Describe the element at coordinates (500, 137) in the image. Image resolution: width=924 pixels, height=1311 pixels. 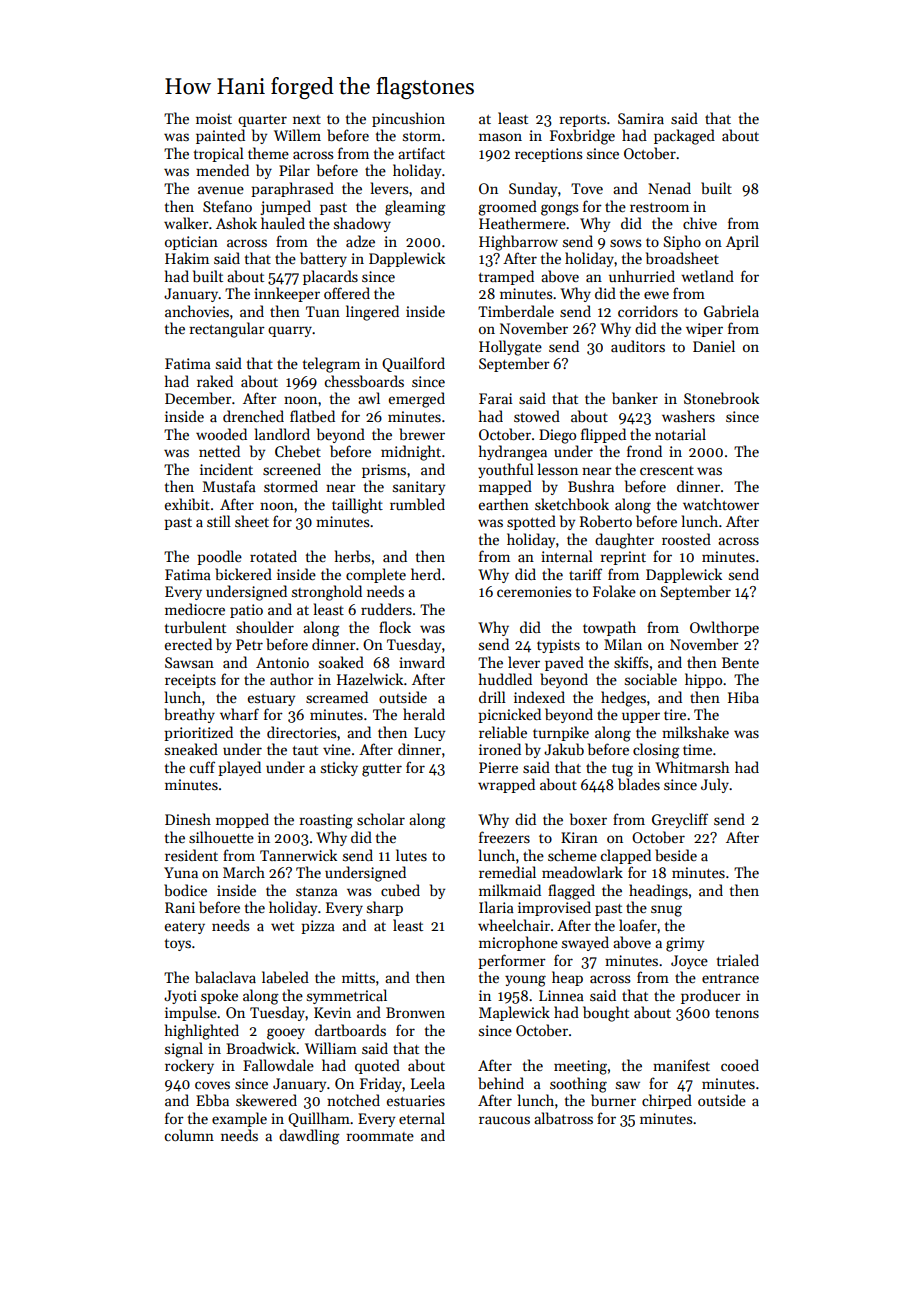
I see `mason` at that location.
